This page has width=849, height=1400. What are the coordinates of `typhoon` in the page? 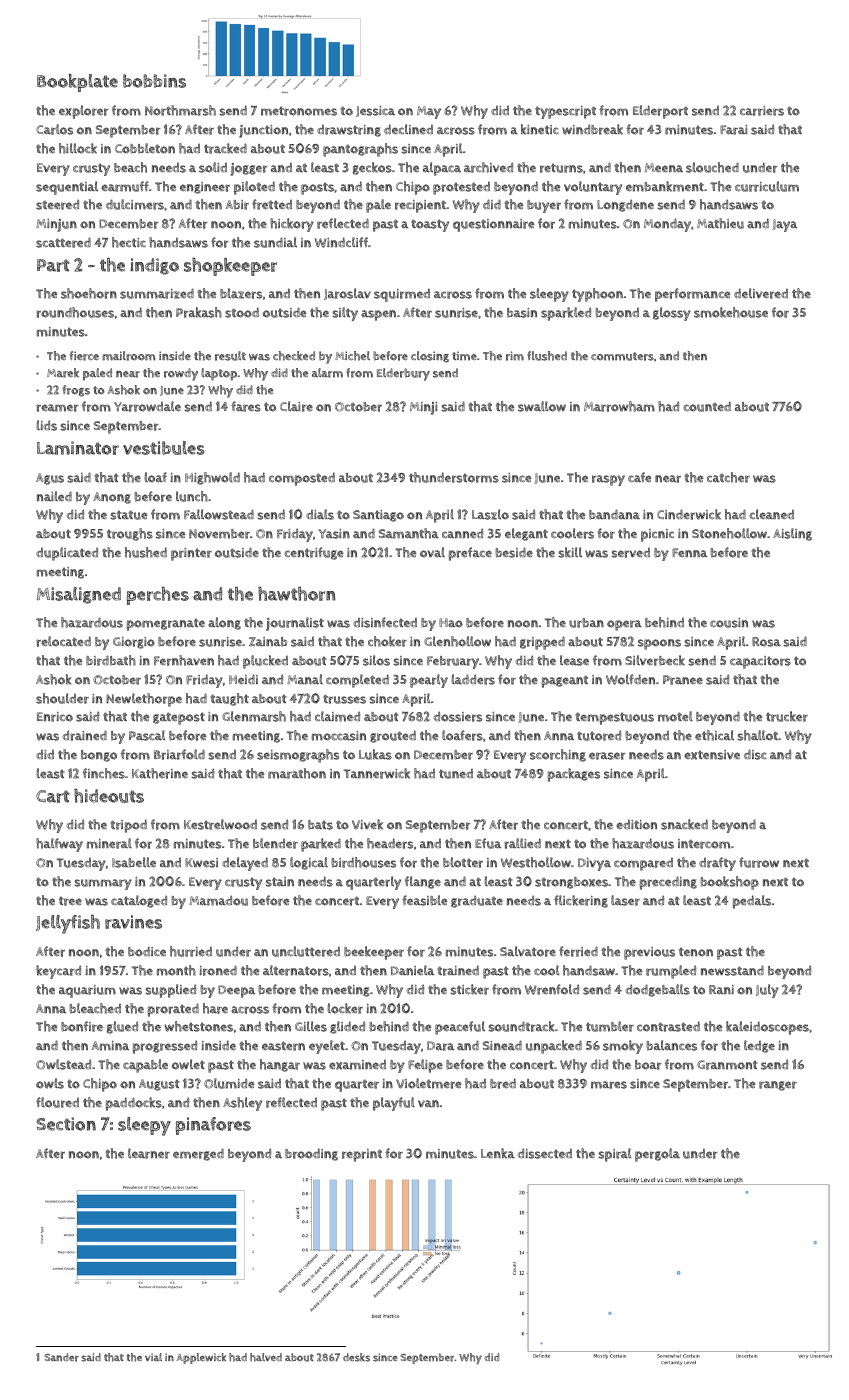 It's located at (597, 295).
